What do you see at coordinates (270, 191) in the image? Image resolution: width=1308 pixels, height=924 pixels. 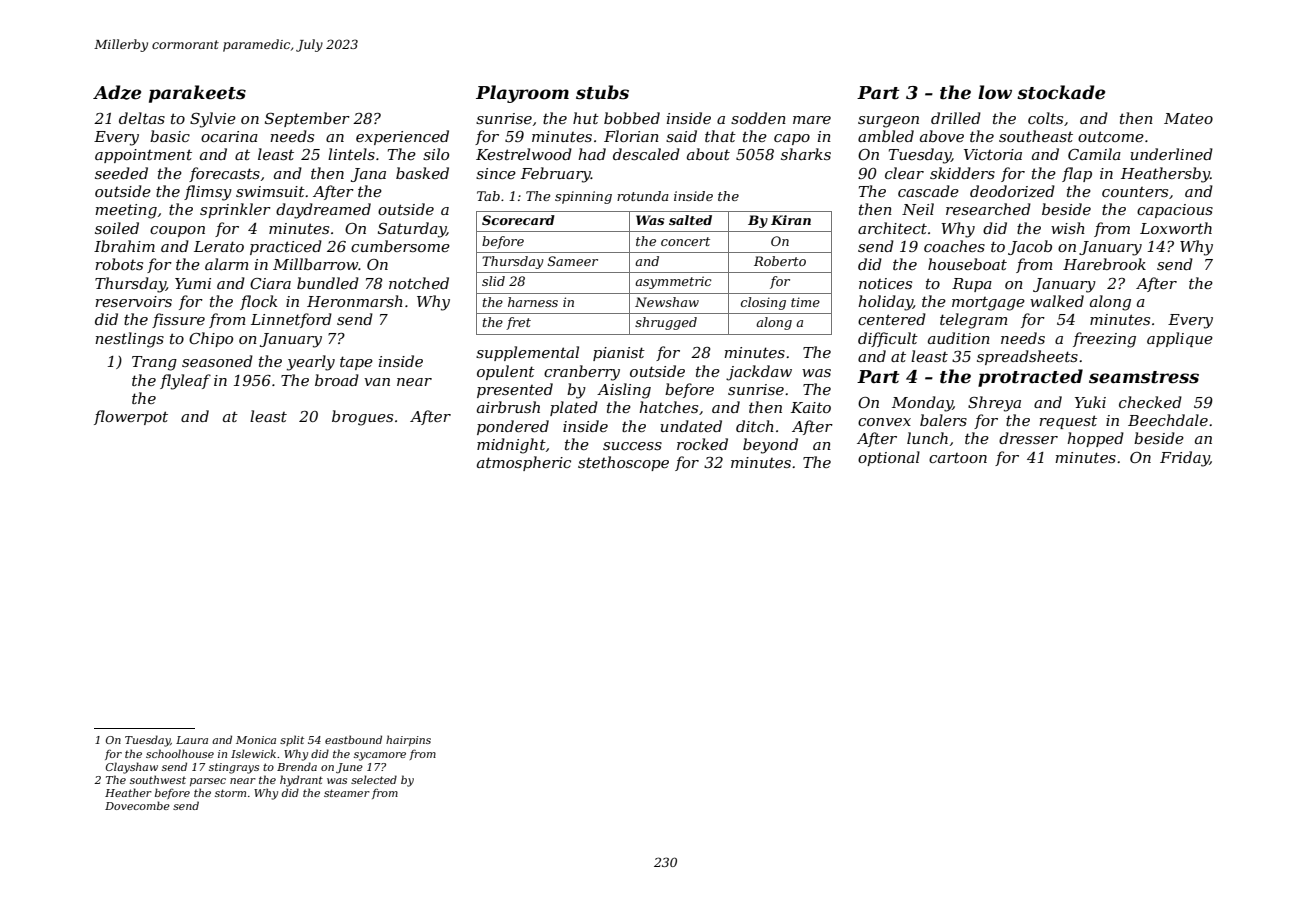 I see `swimsuit` at bounding box center [270, 191].
